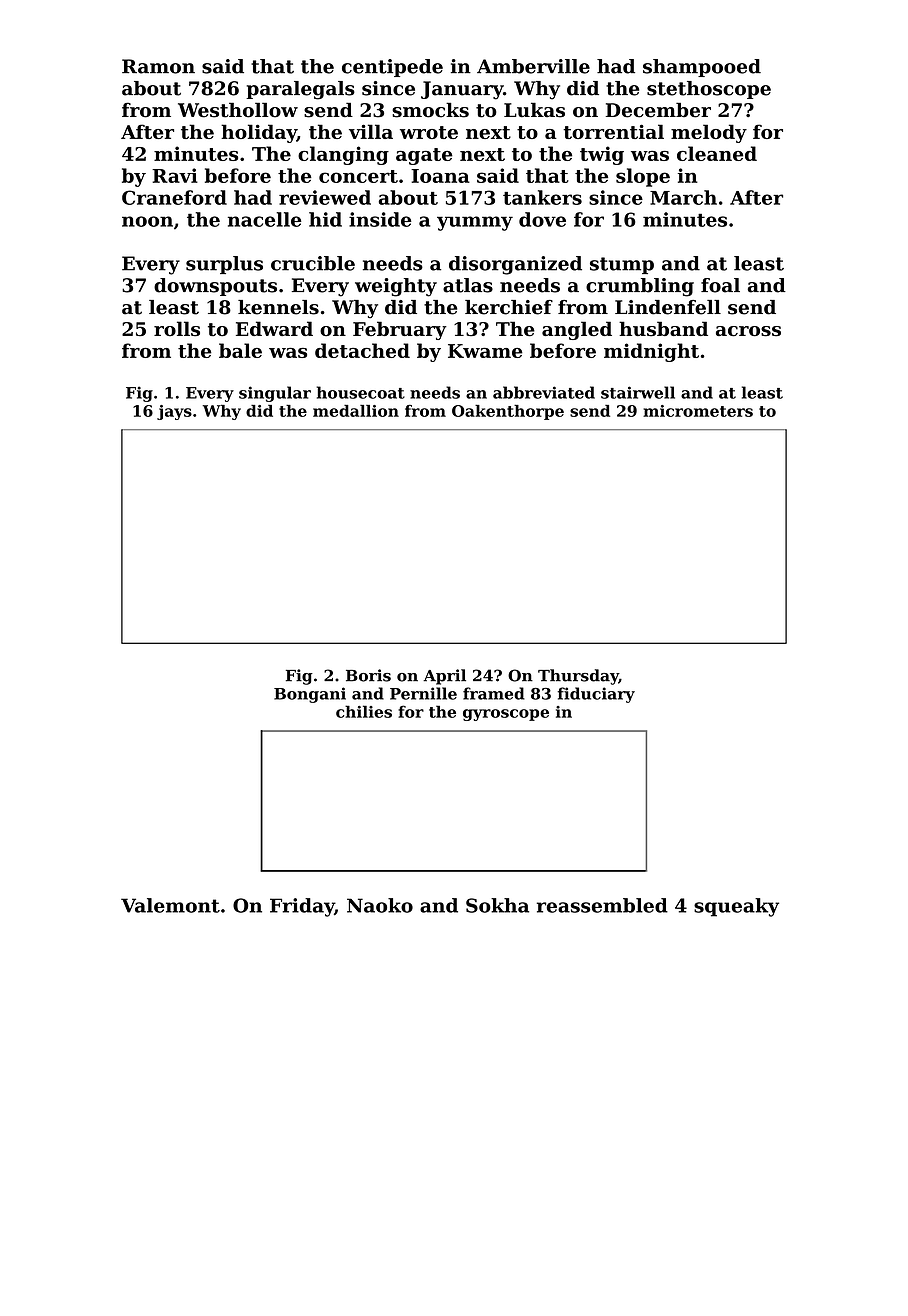 The image size is (908, 1316). Describe the element at coordinates (380, 905) in the screenshot. I see `Naoko` at that location.
